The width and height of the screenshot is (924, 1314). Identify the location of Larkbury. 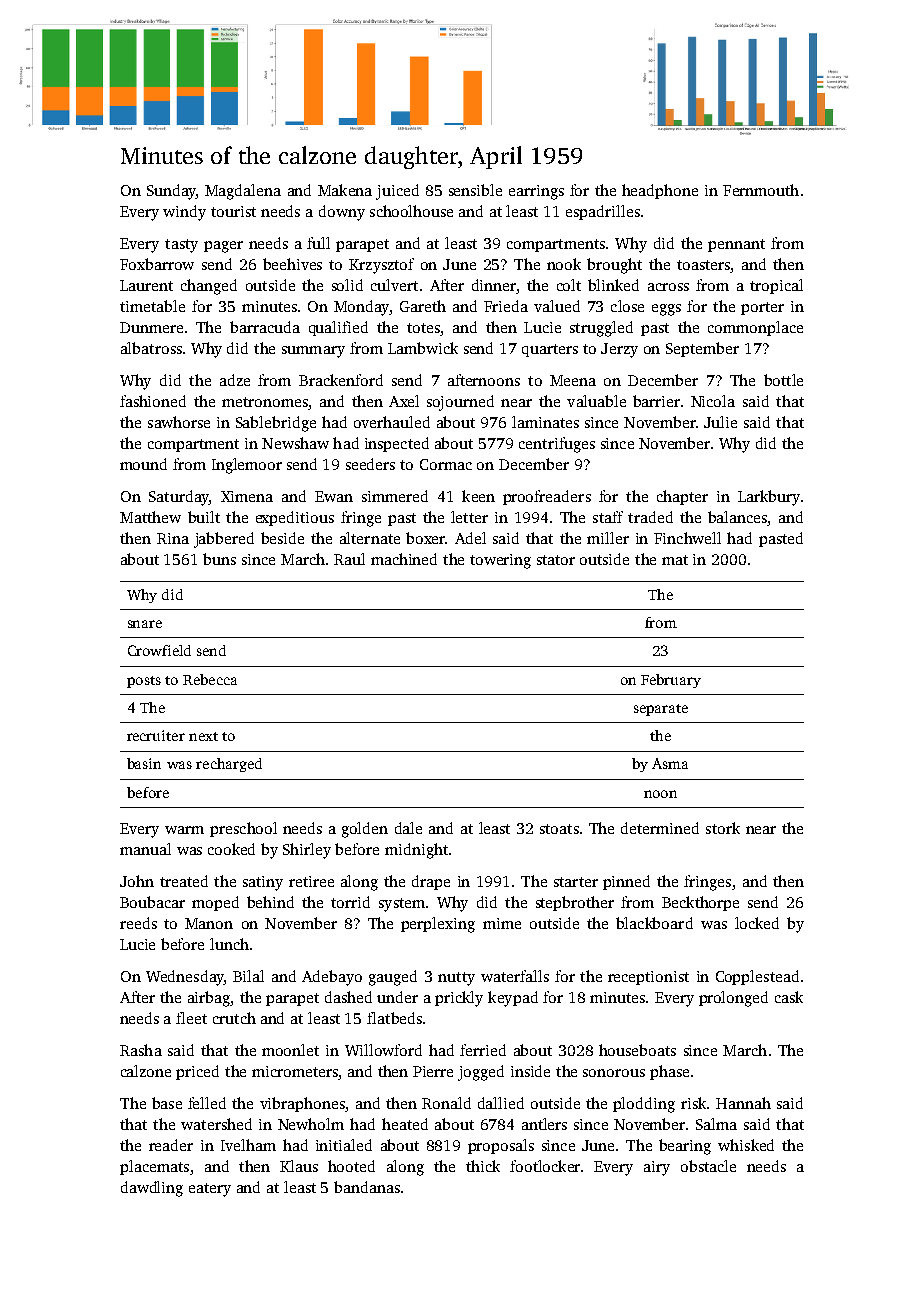
(769, 498).
